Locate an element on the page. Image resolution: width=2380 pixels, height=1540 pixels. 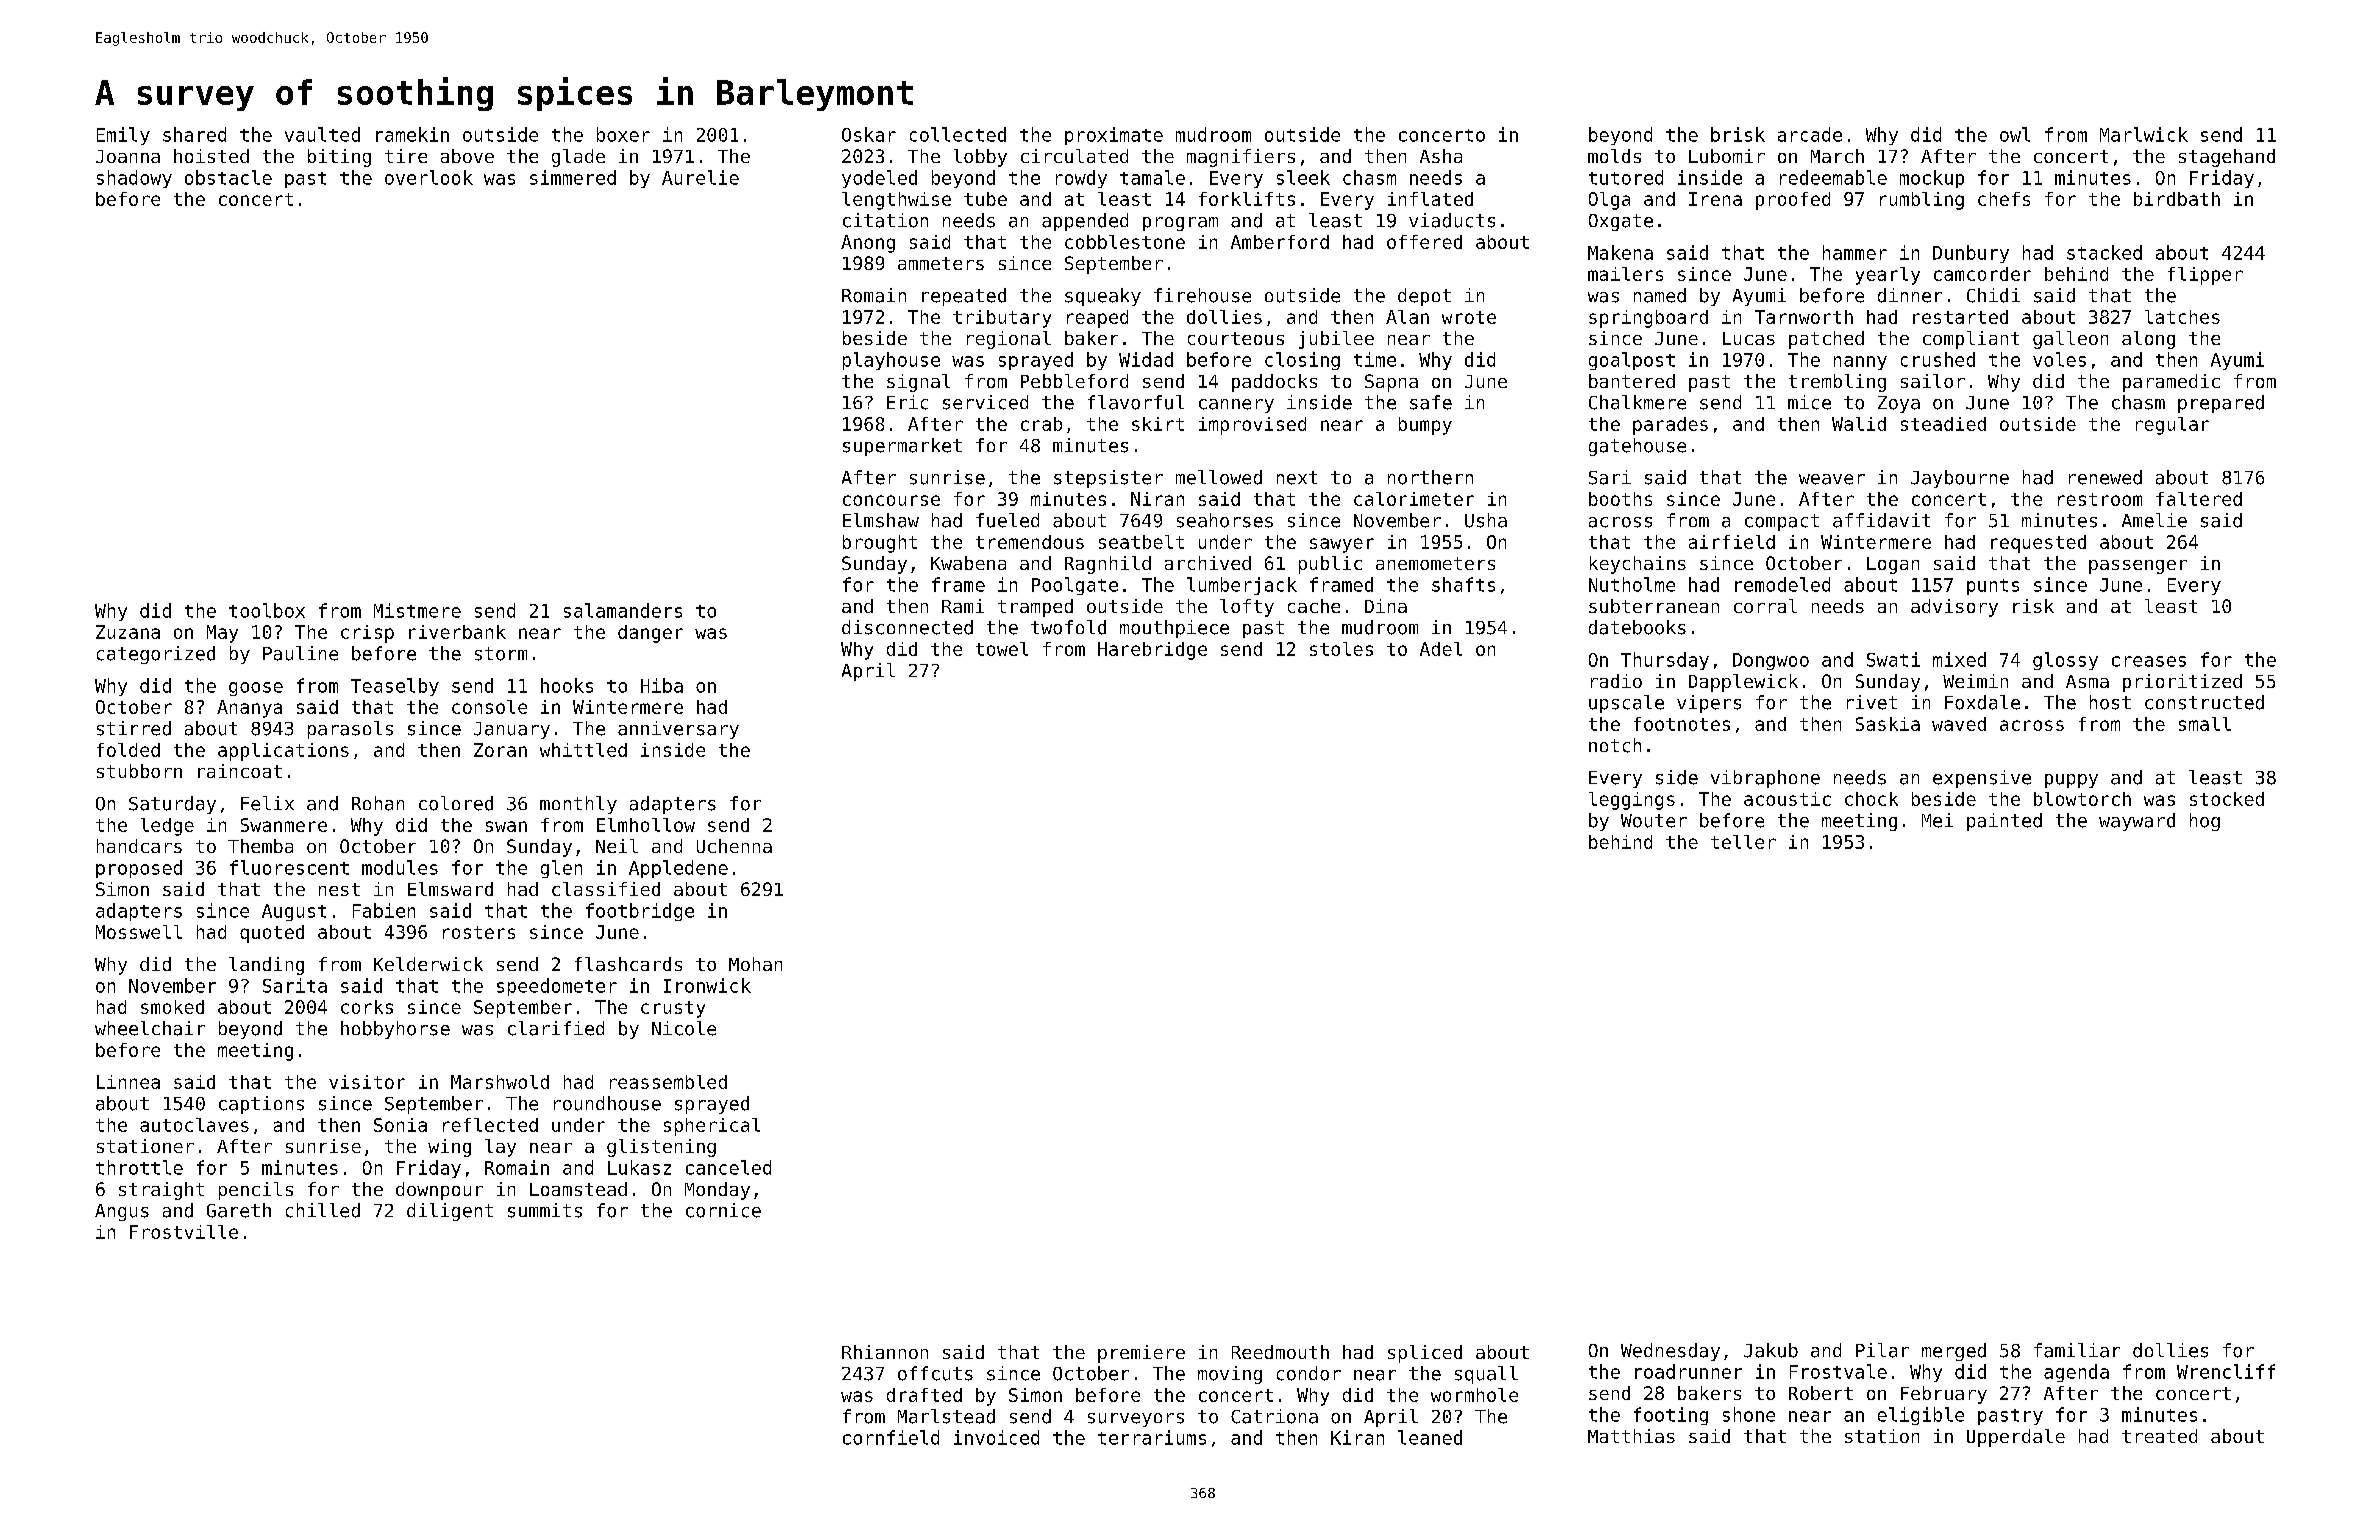
Aurelie is located at coordinates (700, 177).
